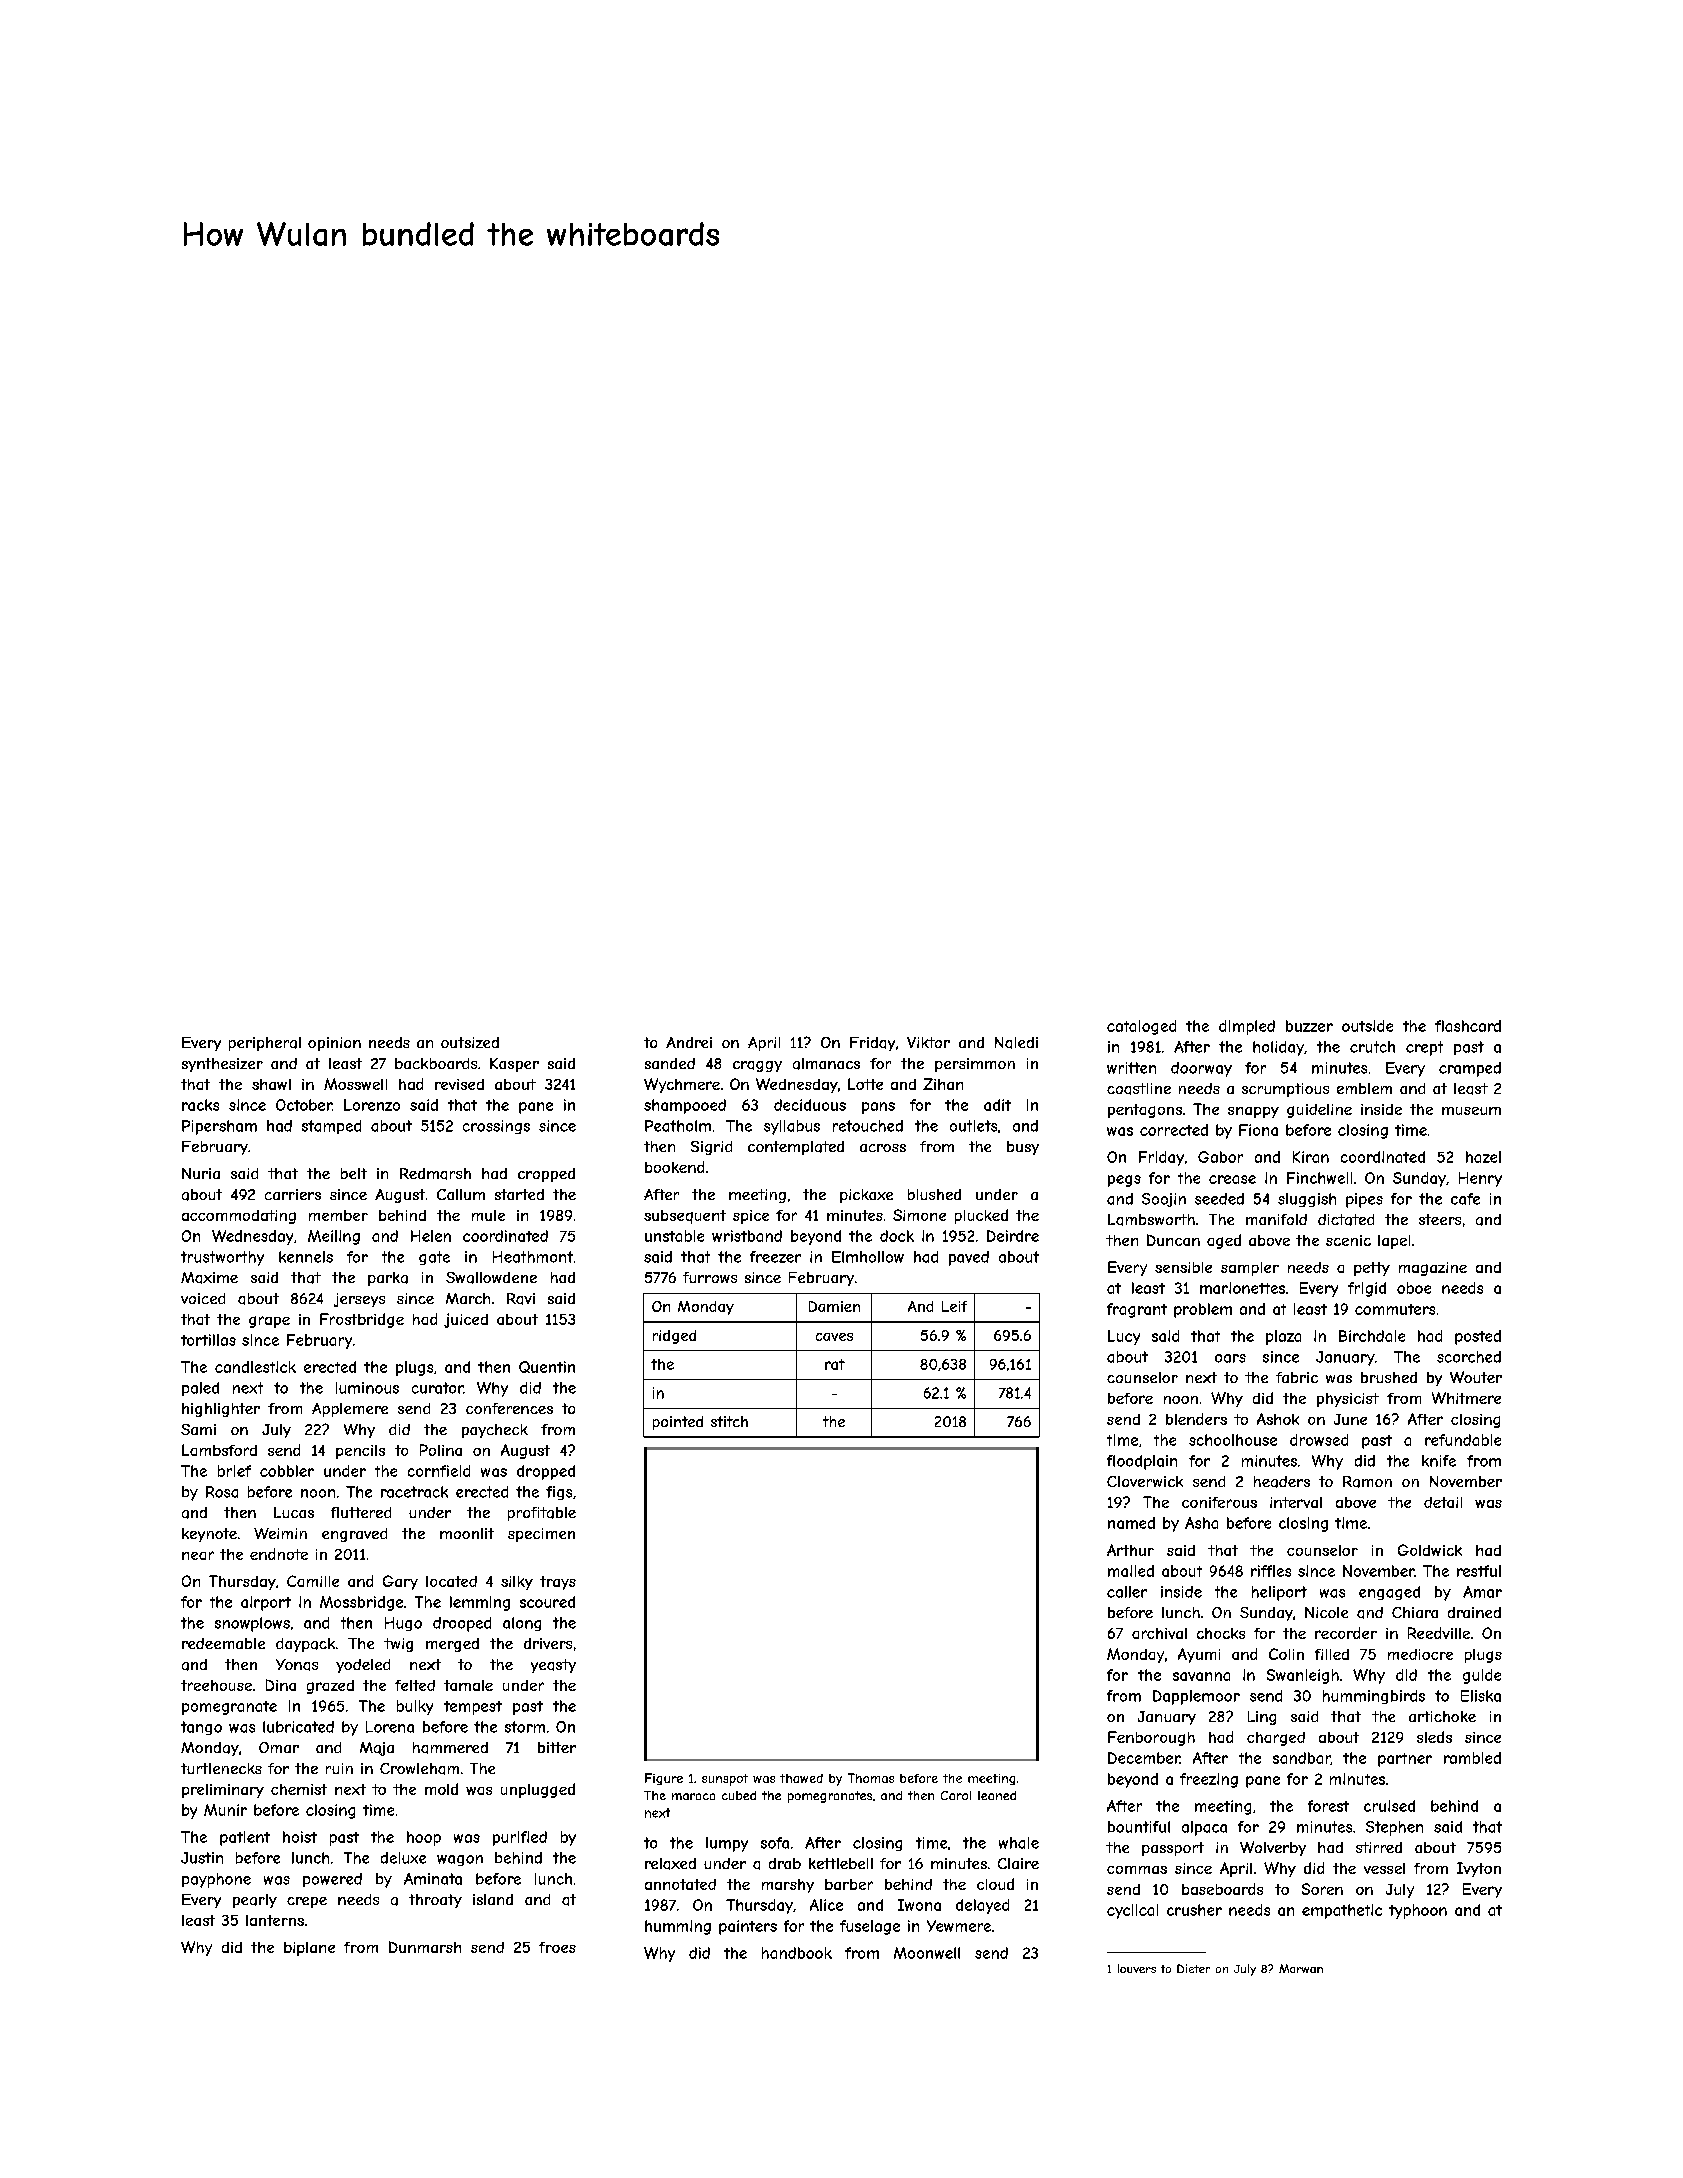  I want to click on artichoke, so click(1442, 1716).
